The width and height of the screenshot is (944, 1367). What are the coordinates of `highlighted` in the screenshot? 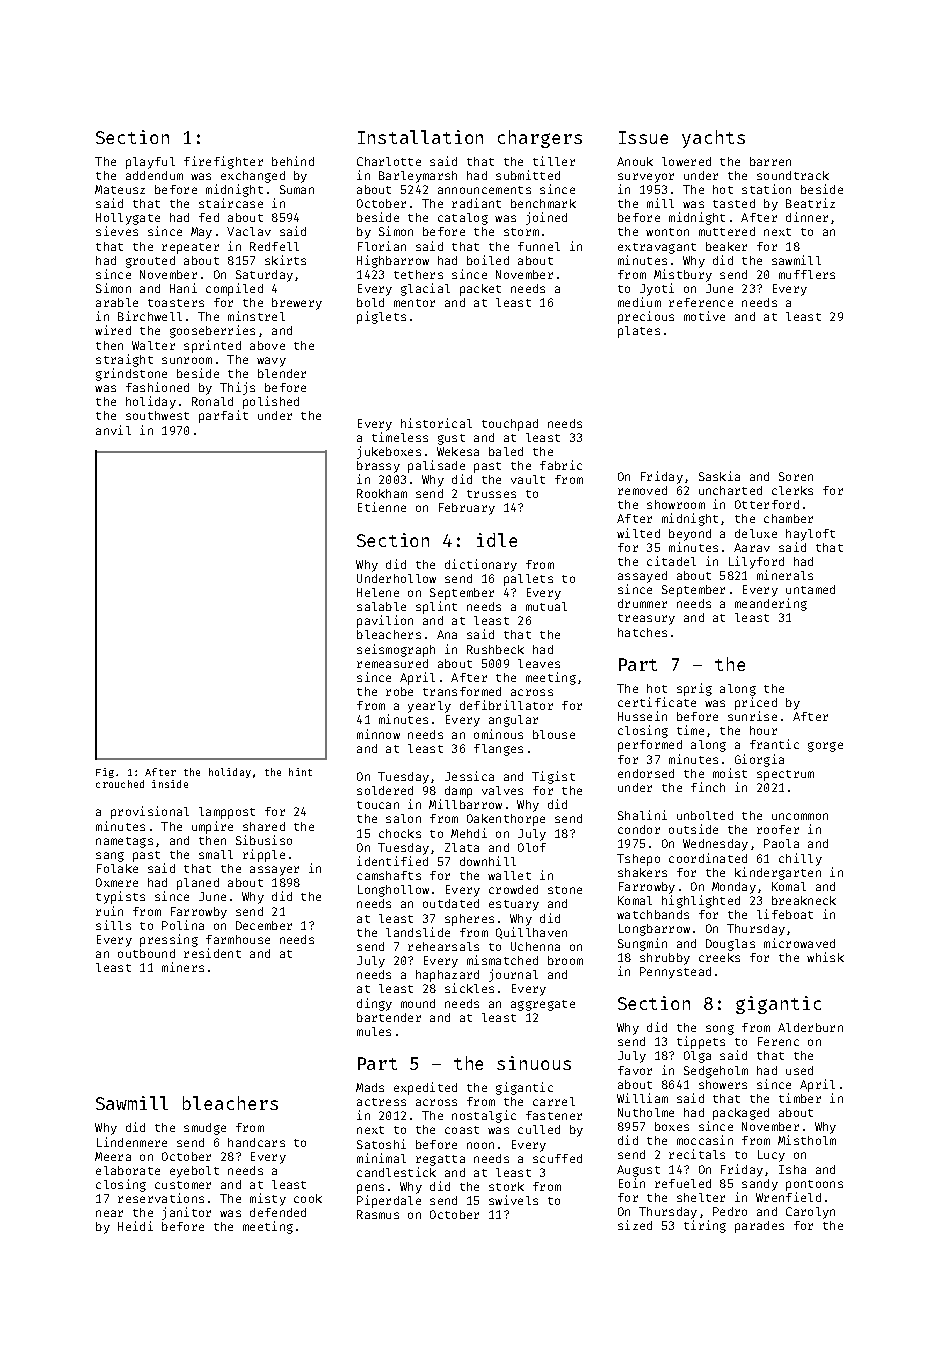 It's located at (701, 901).
